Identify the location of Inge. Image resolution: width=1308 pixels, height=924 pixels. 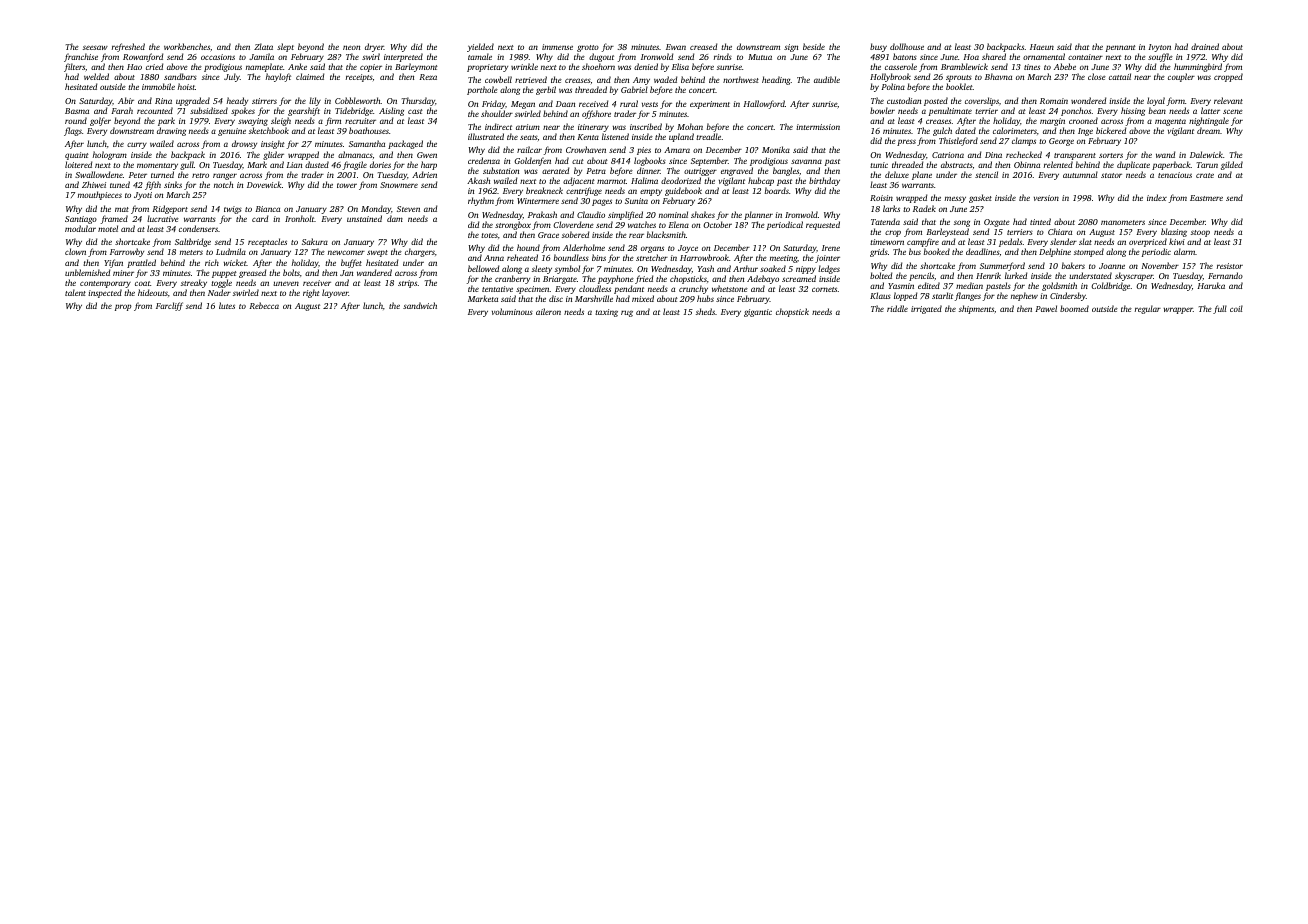
(1085, 132).
